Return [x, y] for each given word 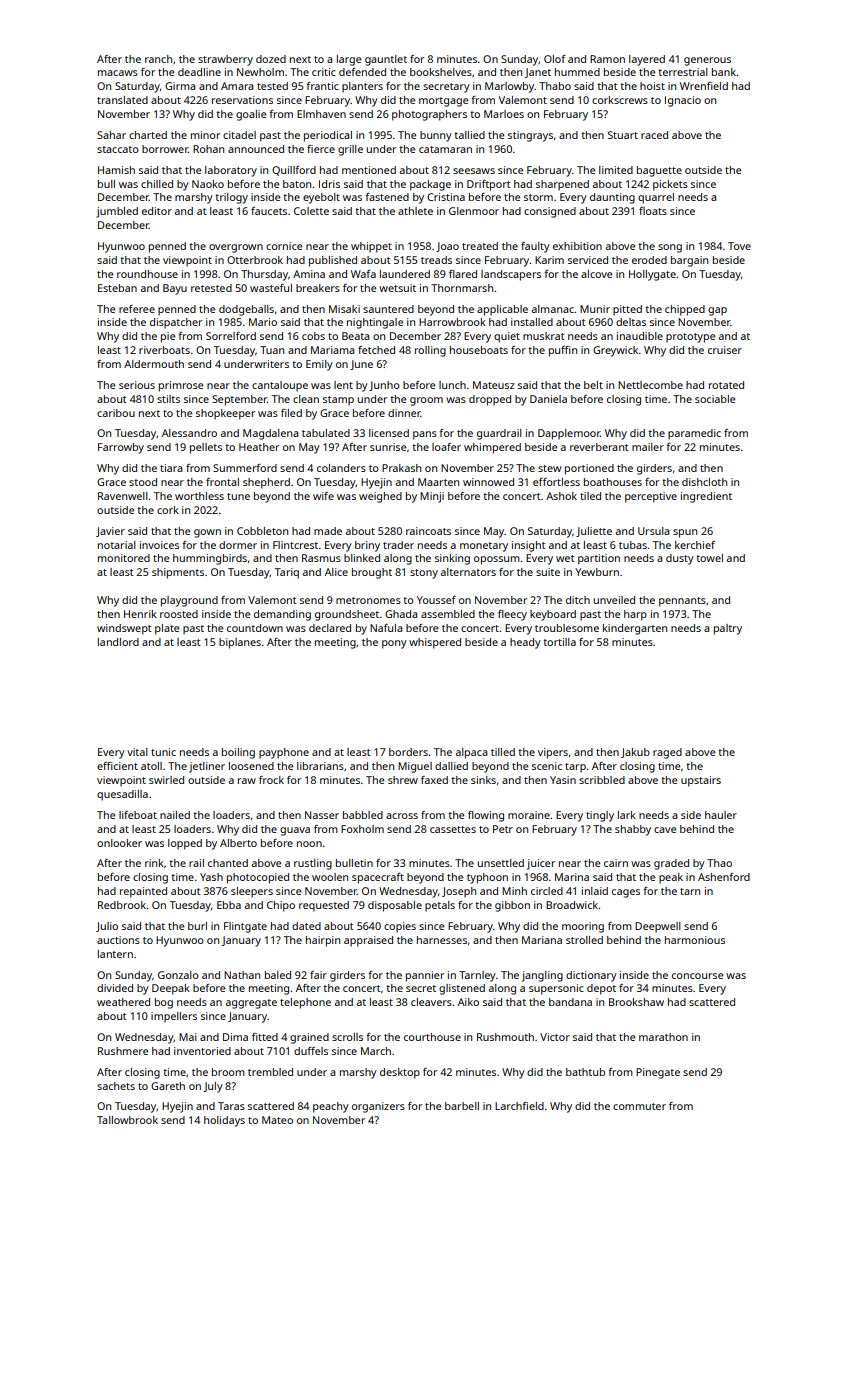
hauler [721, 815]
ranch [158, 59]
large [349, 60]
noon [309, 844]
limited [616, 170]
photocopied [258, 878]
